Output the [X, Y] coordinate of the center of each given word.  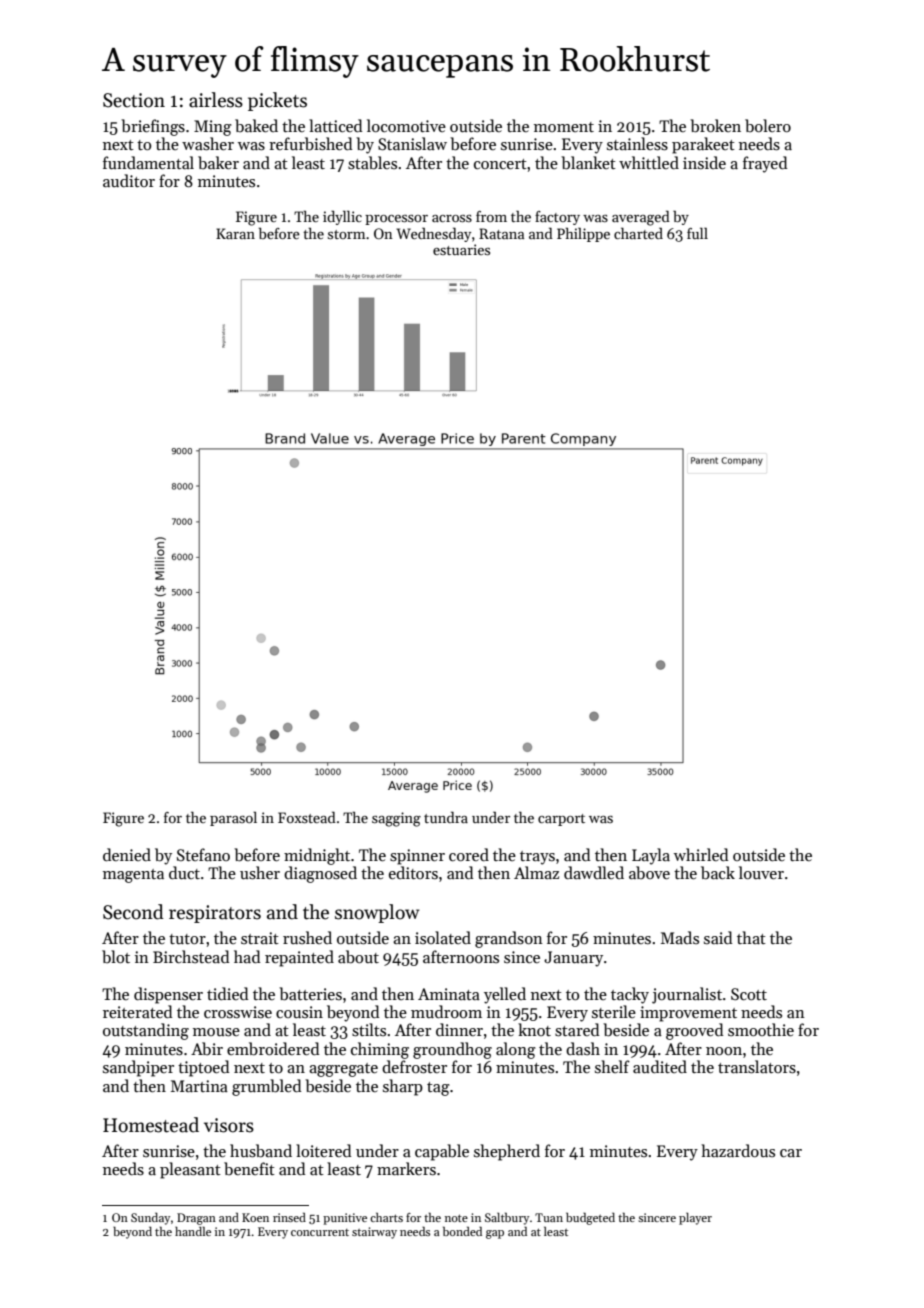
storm [346, 234]
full [697, 233]
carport [561, 820]
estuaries [461, 249]
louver [761, 872]
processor [396, 220]
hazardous [738, 1150]
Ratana [501, 233]
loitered [324, 1150]
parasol [233, 818]
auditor [129, 180]
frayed [765, 164]
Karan [235, 233]
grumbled [267, 1087]
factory [557, 218]
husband [261, 1151]
